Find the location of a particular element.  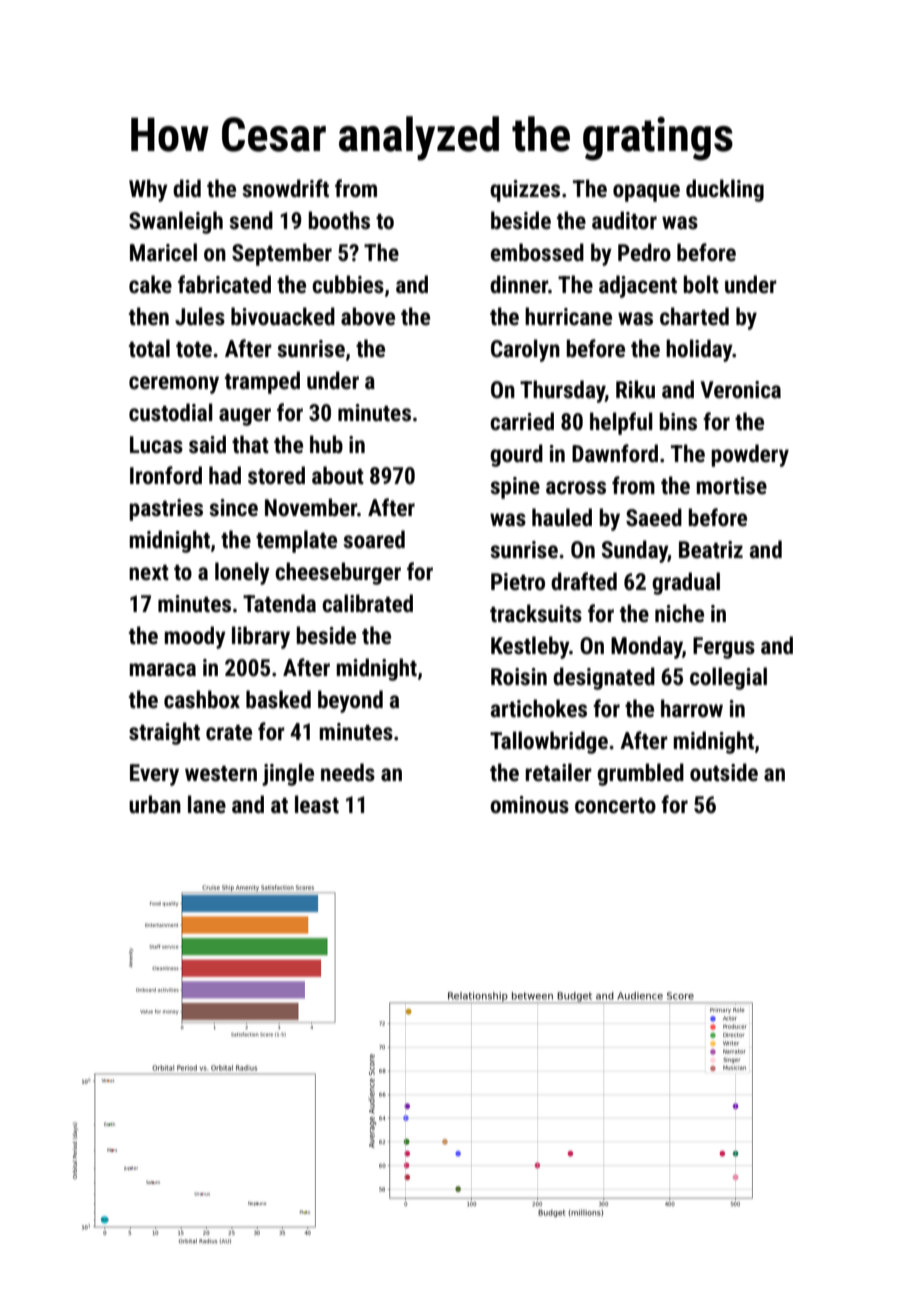

opaque is located at coordinates (646, 193).
